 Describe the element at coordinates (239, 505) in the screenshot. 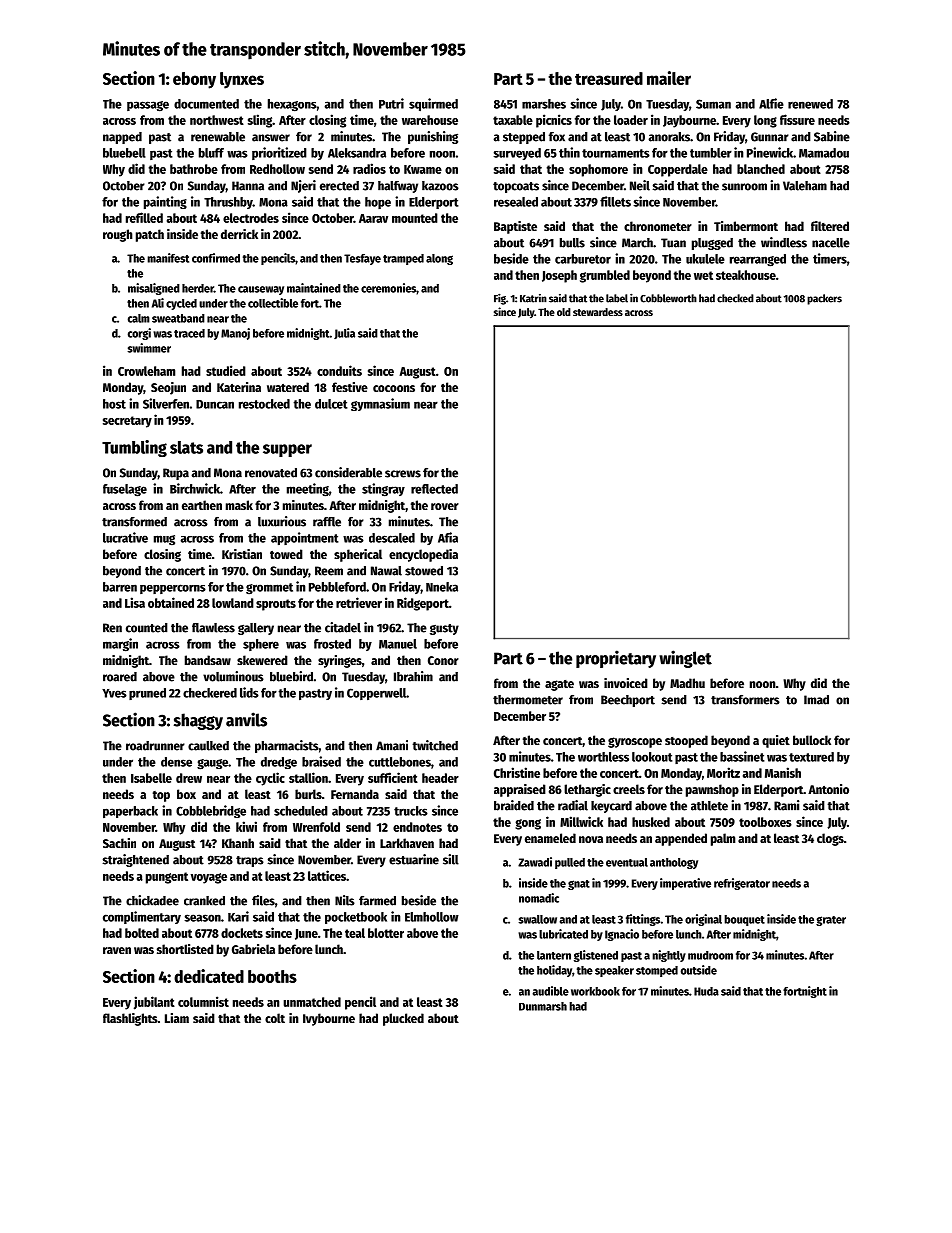

I see `mask` at that location.
